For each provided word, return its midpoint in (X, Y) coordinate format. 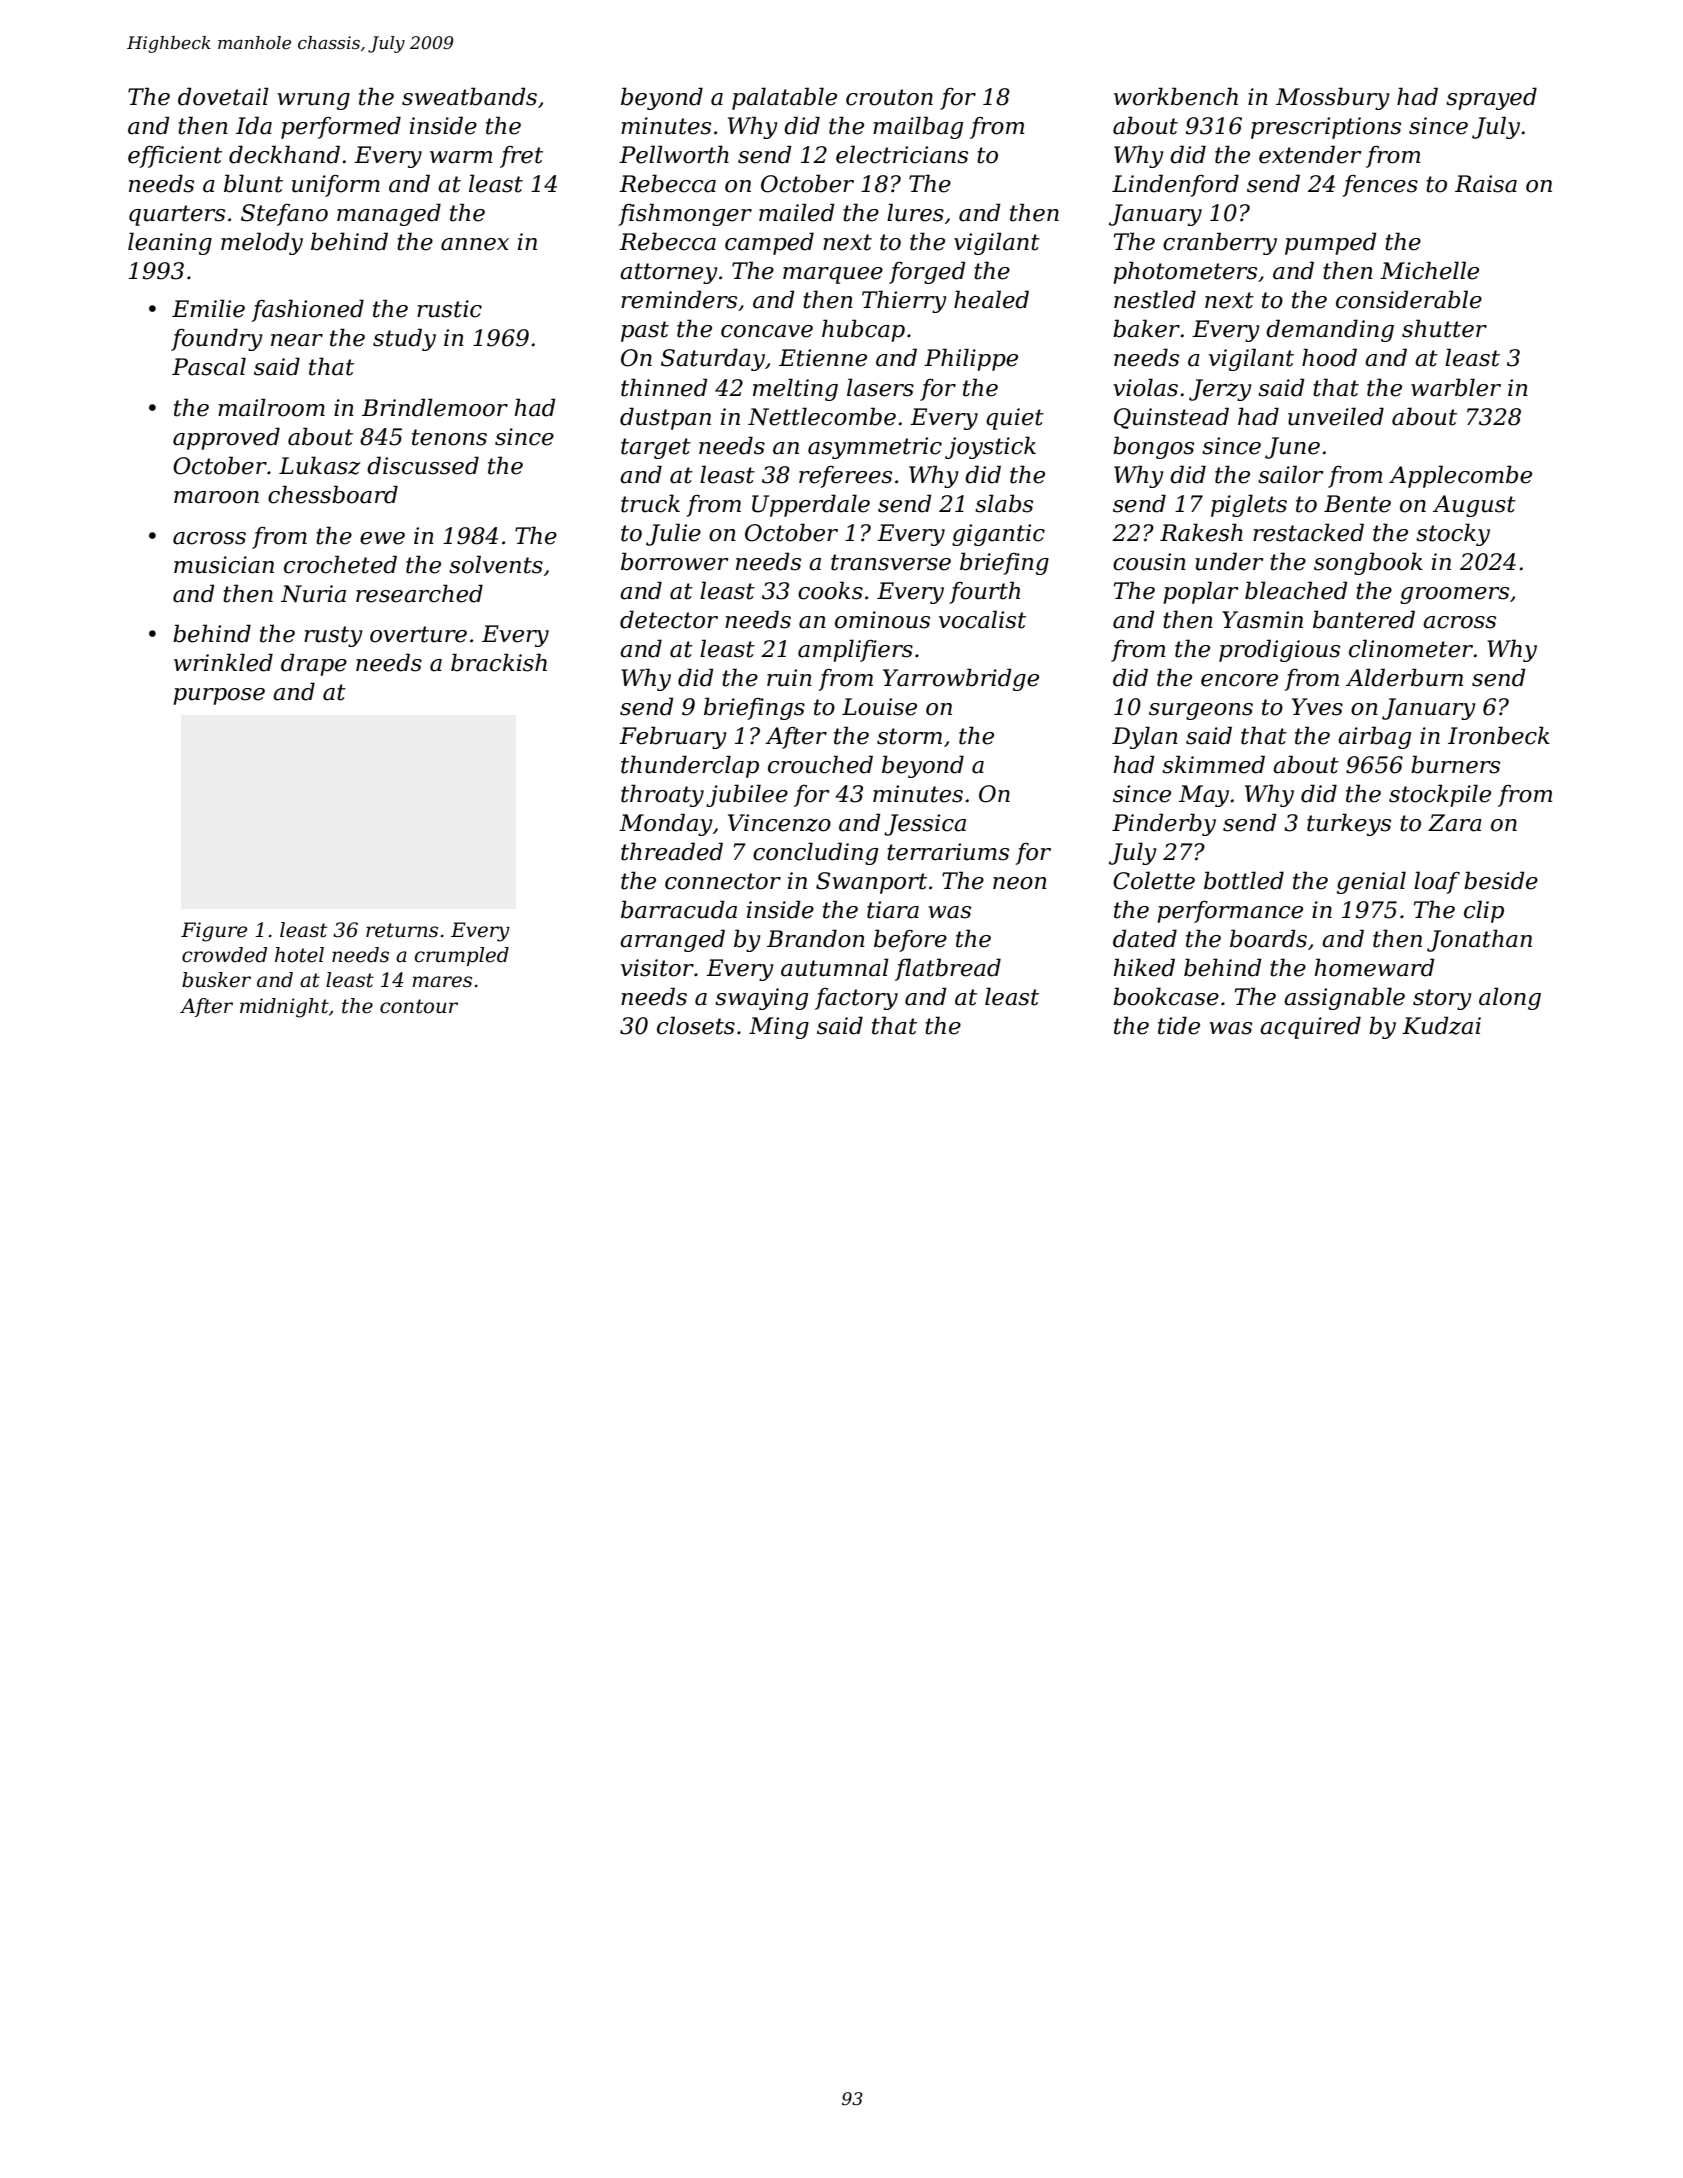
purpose (219, 696)
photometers (1185, 272)
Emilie (208, 308)
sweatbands (469, 96)
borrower (675, 561)
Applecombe (1460, 476)
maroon (216, 497)
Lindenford (1175, 185)
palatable (784, 98)
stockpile (1440, 795)
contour (419, 1006)
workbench (1176, 96)
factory (856, 999)
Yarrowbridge (961, 679)
